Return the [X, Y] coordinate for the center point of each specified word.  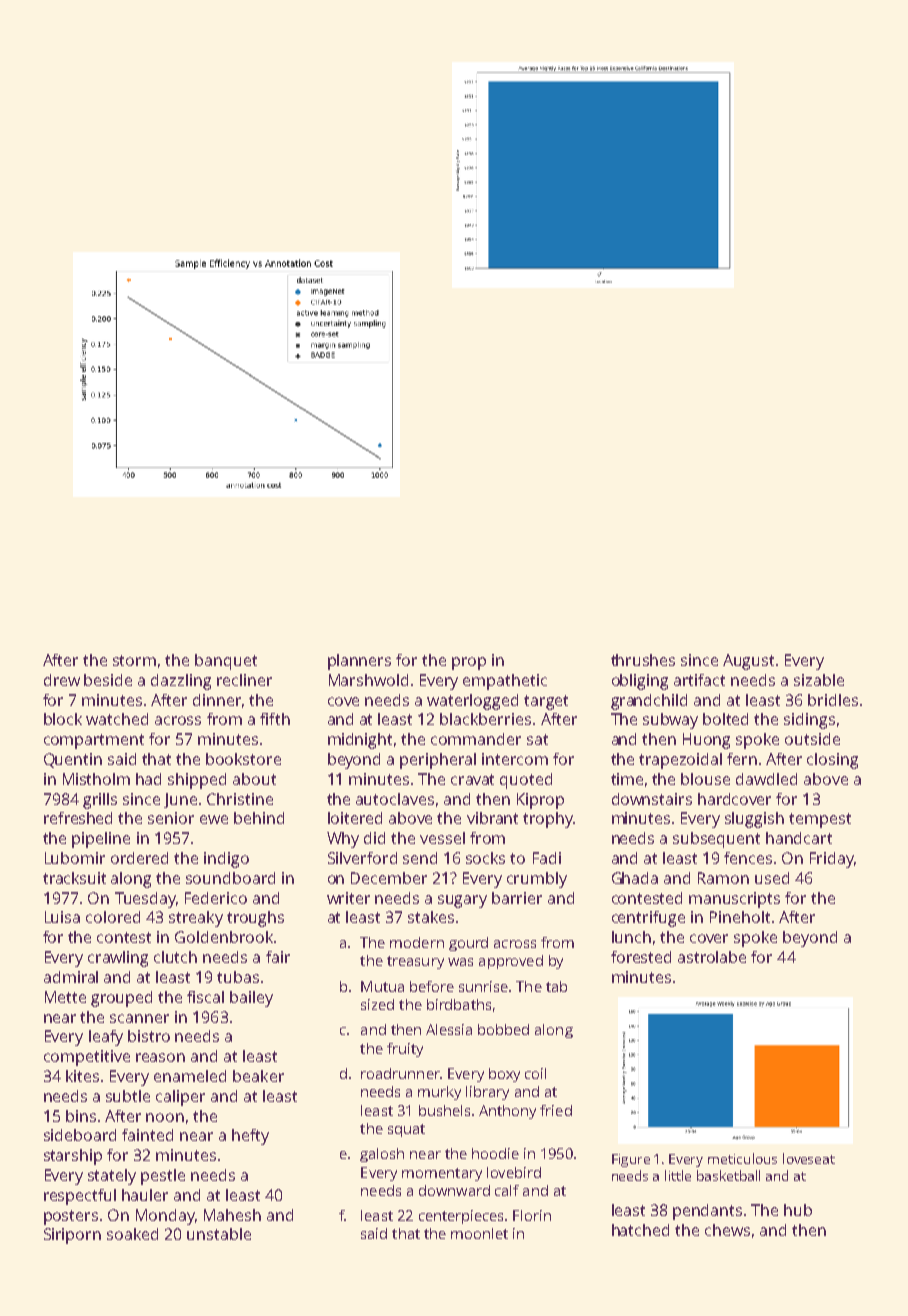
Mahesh [232, 1215]
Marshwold [368, 680]
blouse [705, 779]
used [772, 878]
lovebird [514, 1172]
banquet [226, 662]
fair [278, 957]
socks [485, 858]
